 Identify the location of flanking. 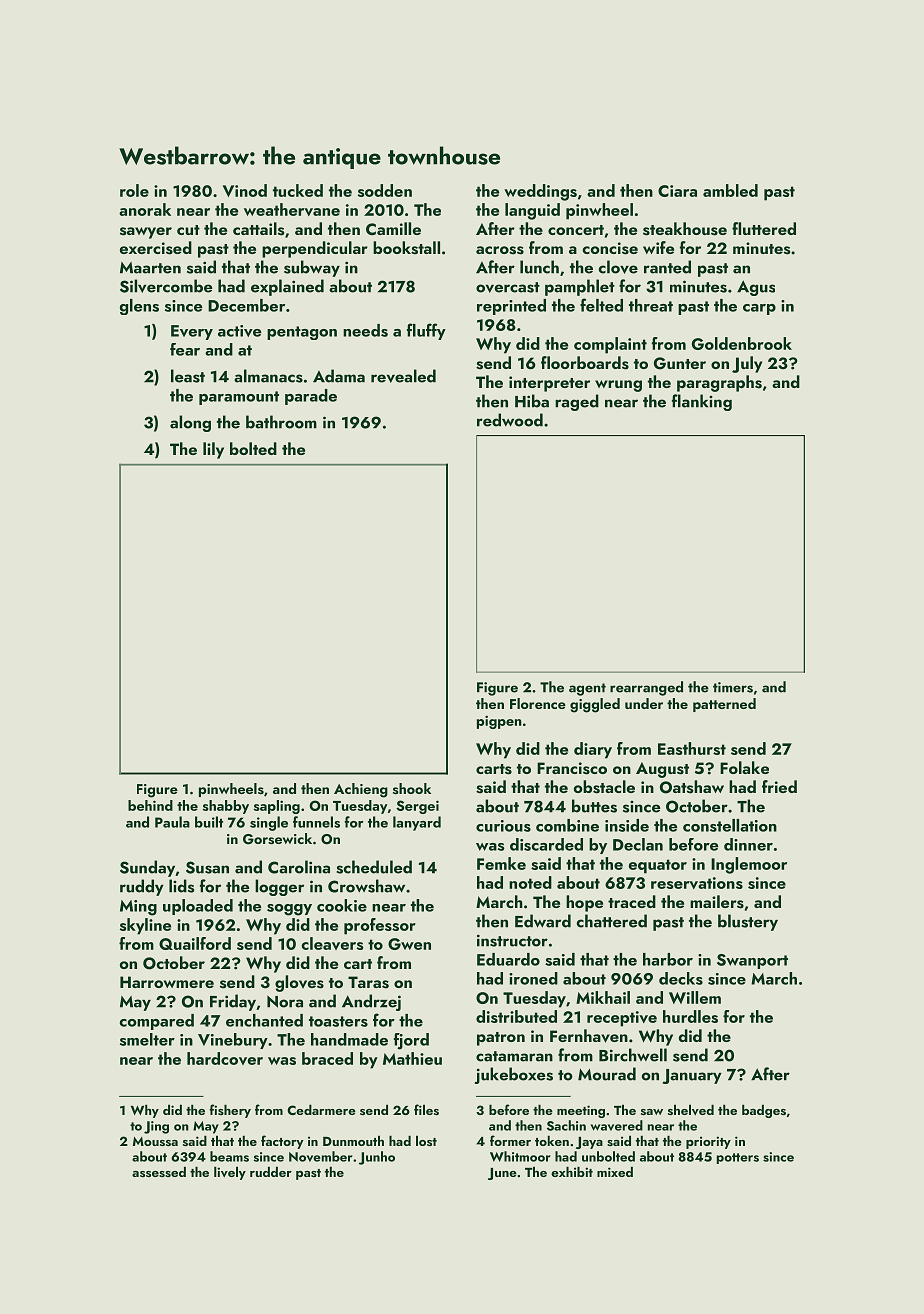
(702, 402).
